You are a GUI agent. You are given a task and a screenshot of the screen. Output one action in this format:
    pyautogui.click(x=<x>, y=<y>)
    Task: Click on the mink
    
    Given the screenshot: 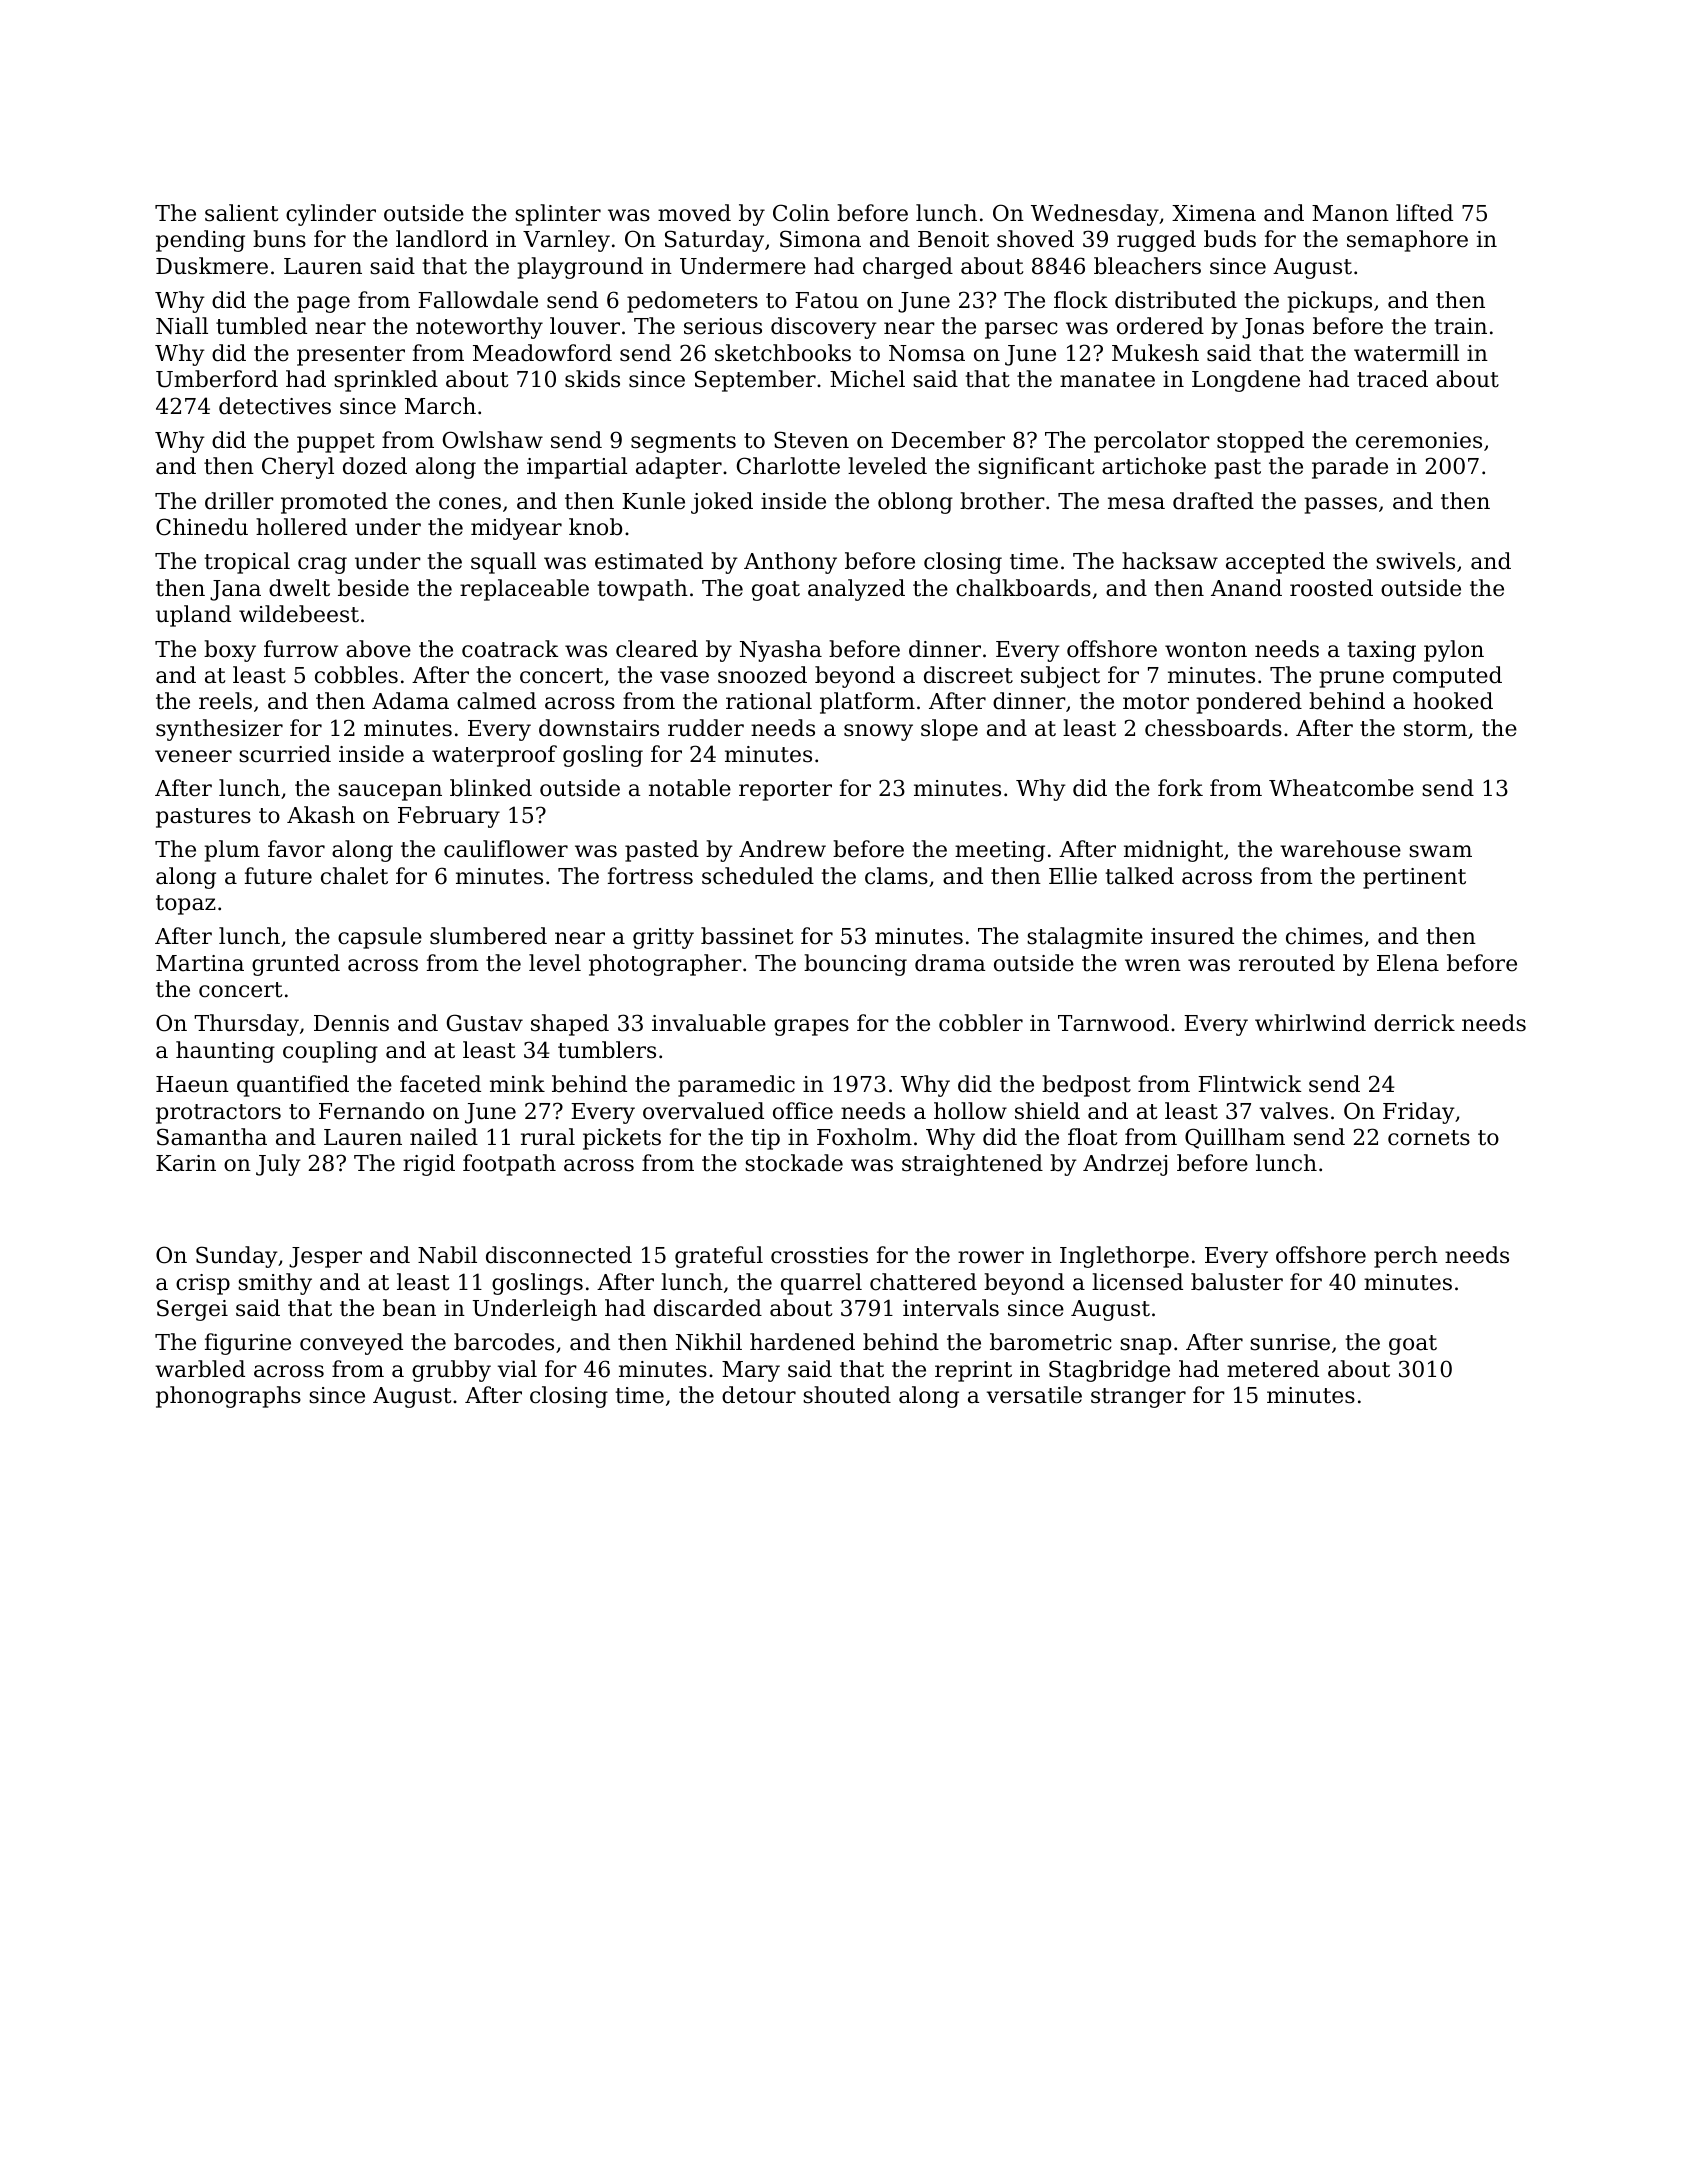 What is the action you would take?
    pyautogui.click(x=517, y=1083)
